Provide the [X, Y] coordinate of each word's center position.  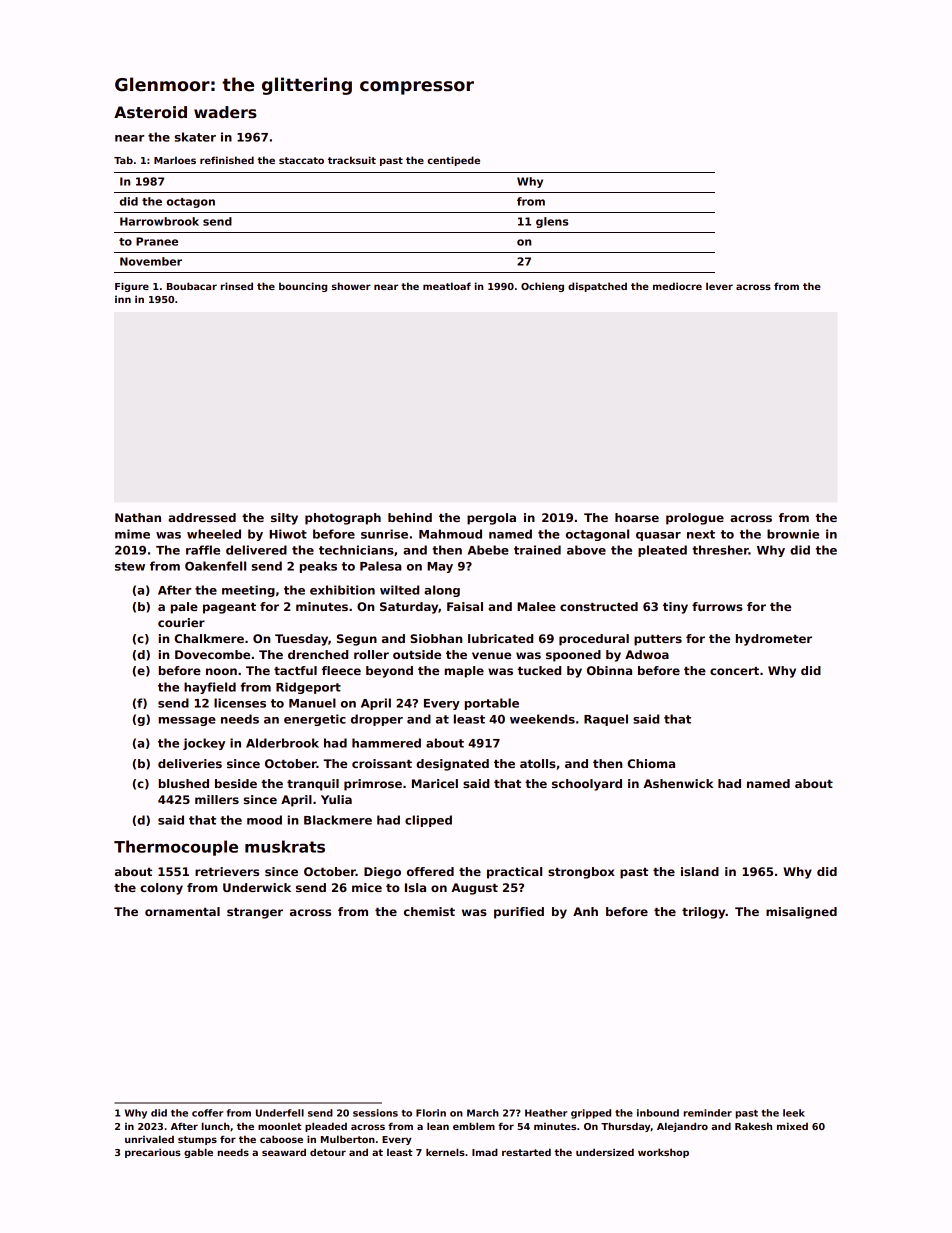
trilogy [704, 913]
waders [225, 112]
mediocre [677, 286]
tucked [539, 670]
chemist [429, 911]
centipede [453, 161]
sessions [375, 1113]
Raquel [606, 720]
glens [552, 222]
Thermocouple [176, 848]
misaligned [801, 913]
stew [130, 566]
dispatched [597, 287]
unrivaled [149, 1139]
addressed [202, 517]
